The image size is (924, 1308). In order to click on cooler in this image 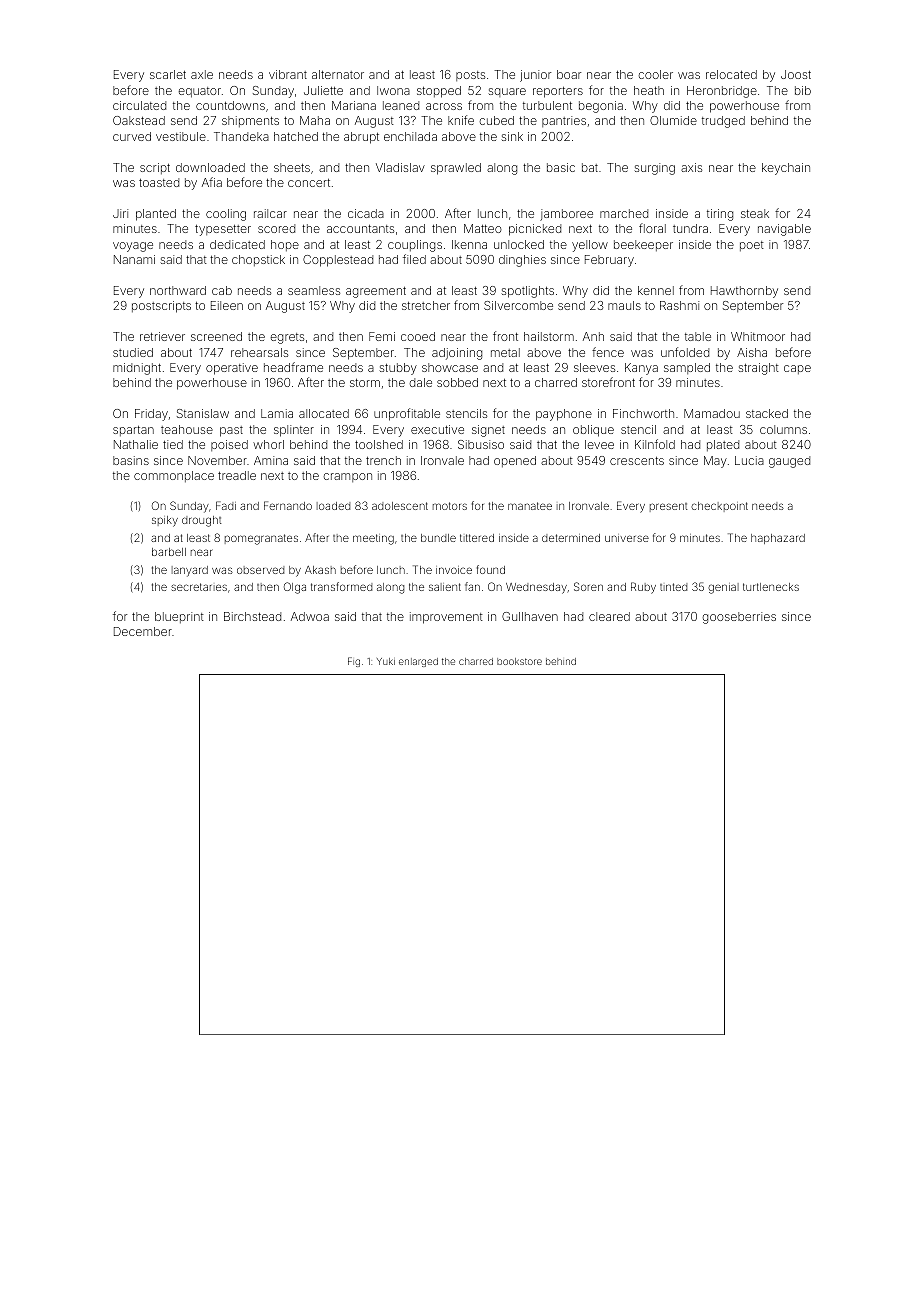, I will do `click(655, 74)`.
